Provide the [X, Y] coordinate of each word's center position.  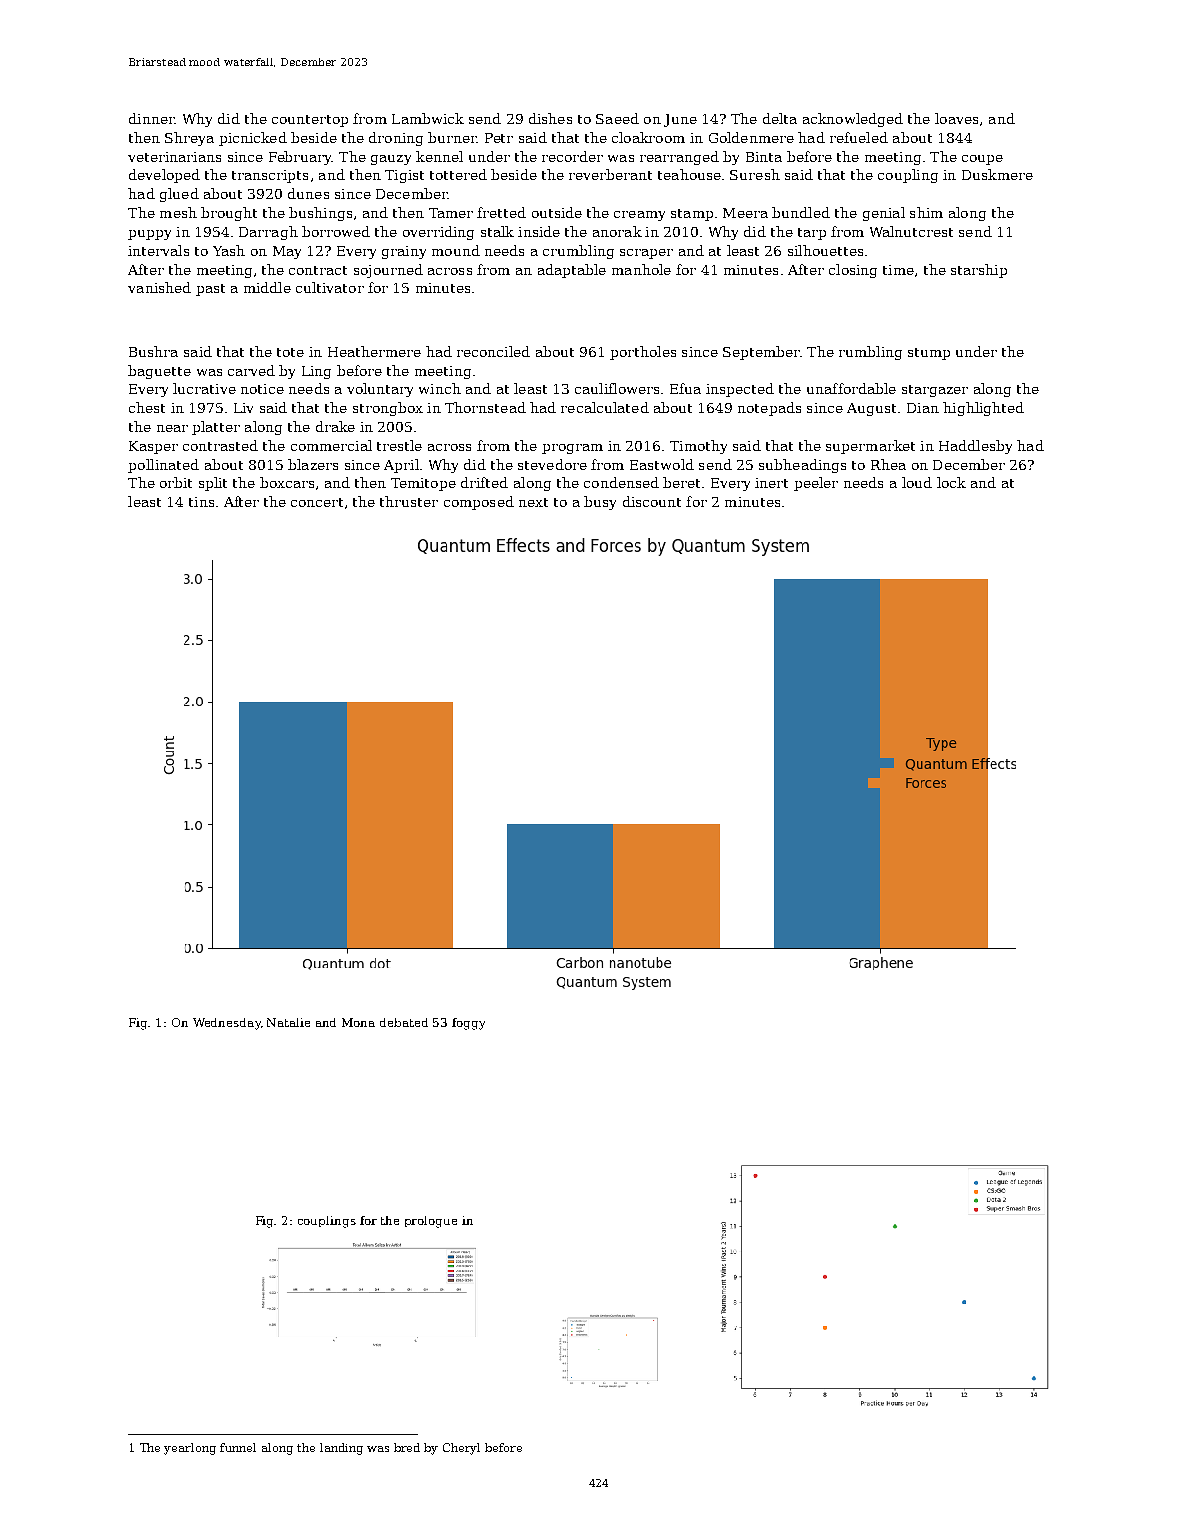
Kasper [153, 447]
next [533, 502]
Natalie [288, 1022]
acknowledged [853, 120]
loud [917, 482]
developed [164, 176]
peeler [816, 484]
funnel [238, 1447]
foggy [468, 1024]
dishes [550, 118]
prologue [431, 1222]
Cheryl [461, 1449]
